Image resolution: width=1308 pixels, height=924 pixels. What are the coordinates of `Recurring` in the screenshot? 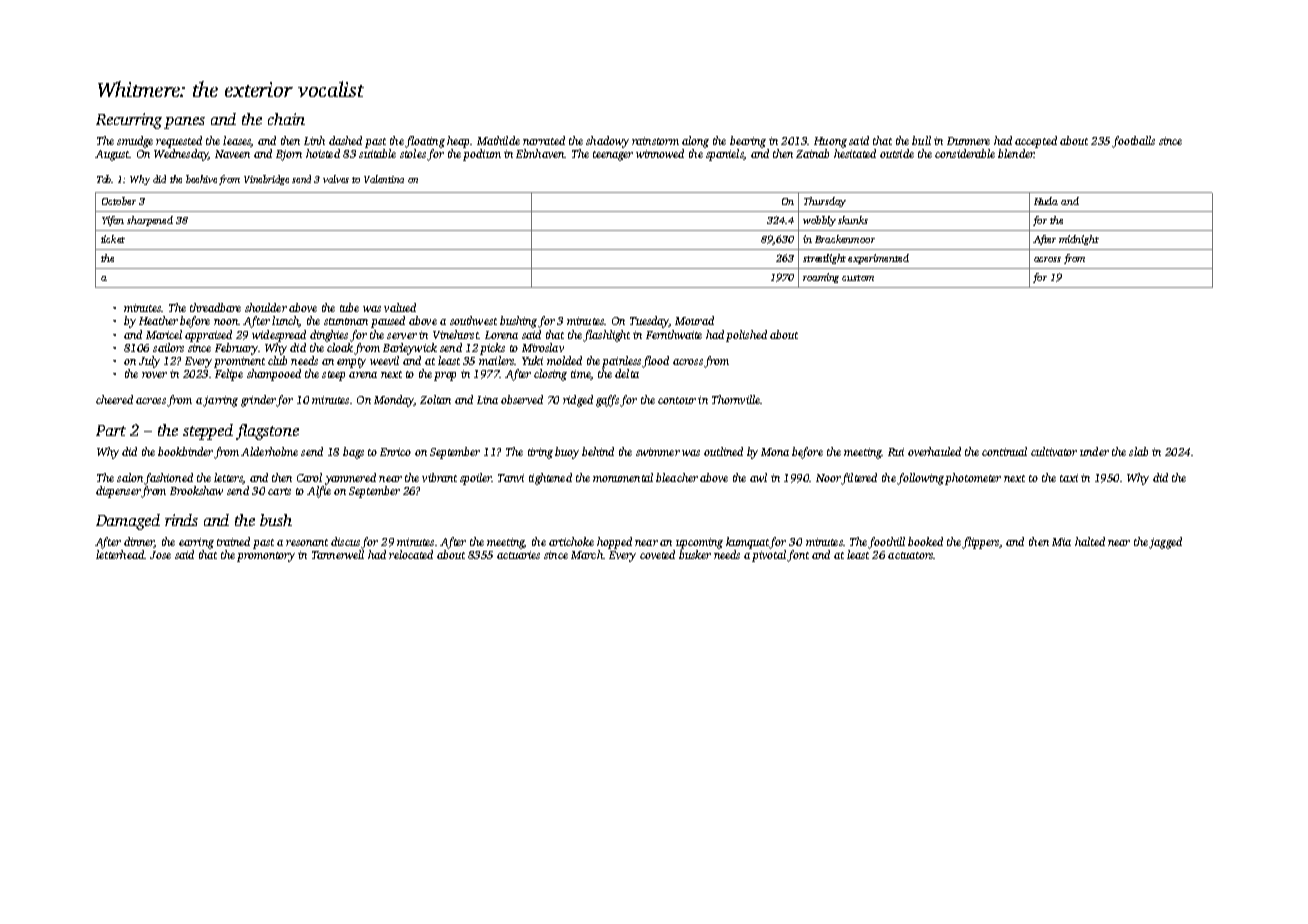 It's located at (129, 121).
